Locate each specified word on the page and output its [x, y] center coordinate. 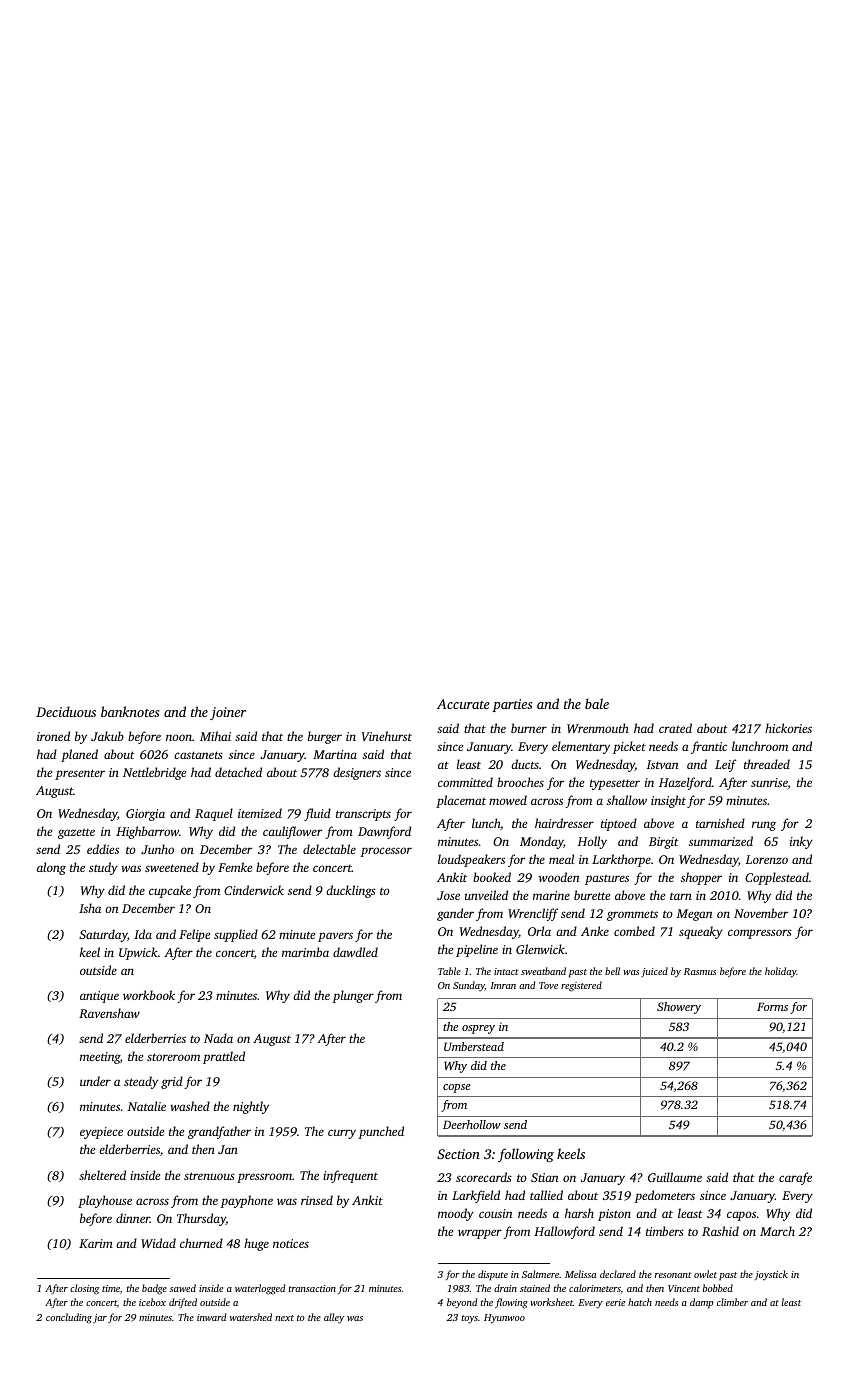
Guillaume [675, 1177]
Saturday [103, 935]
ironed [53, 736]
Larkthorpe [621, 860]
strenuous [209, 1176]
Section [458, 1154]
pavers [335, 937]
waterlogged [260, 1289]
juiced [654, 972]
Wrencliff [533, 914]
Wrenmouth [598, 728]
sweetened [172, 867]
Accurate [463, 704]
